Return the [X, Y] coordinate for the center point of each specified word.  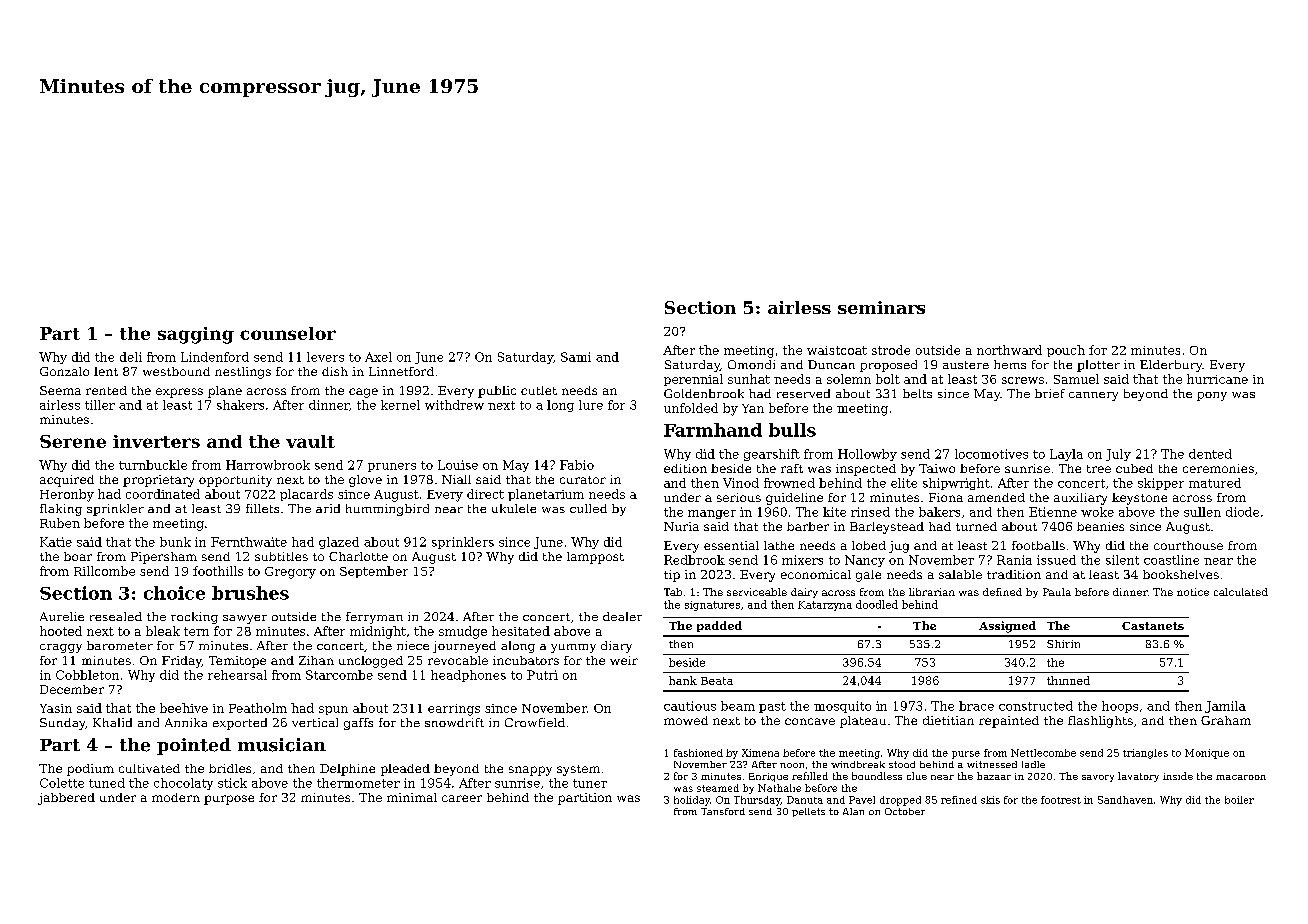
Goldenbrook [704, 393]
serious [739, 497]
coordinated [163, 494]
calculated [1241, 592]
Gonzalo [64, 371]
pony [1212, 396]
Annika [186, 722]
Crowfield [535, 722]
